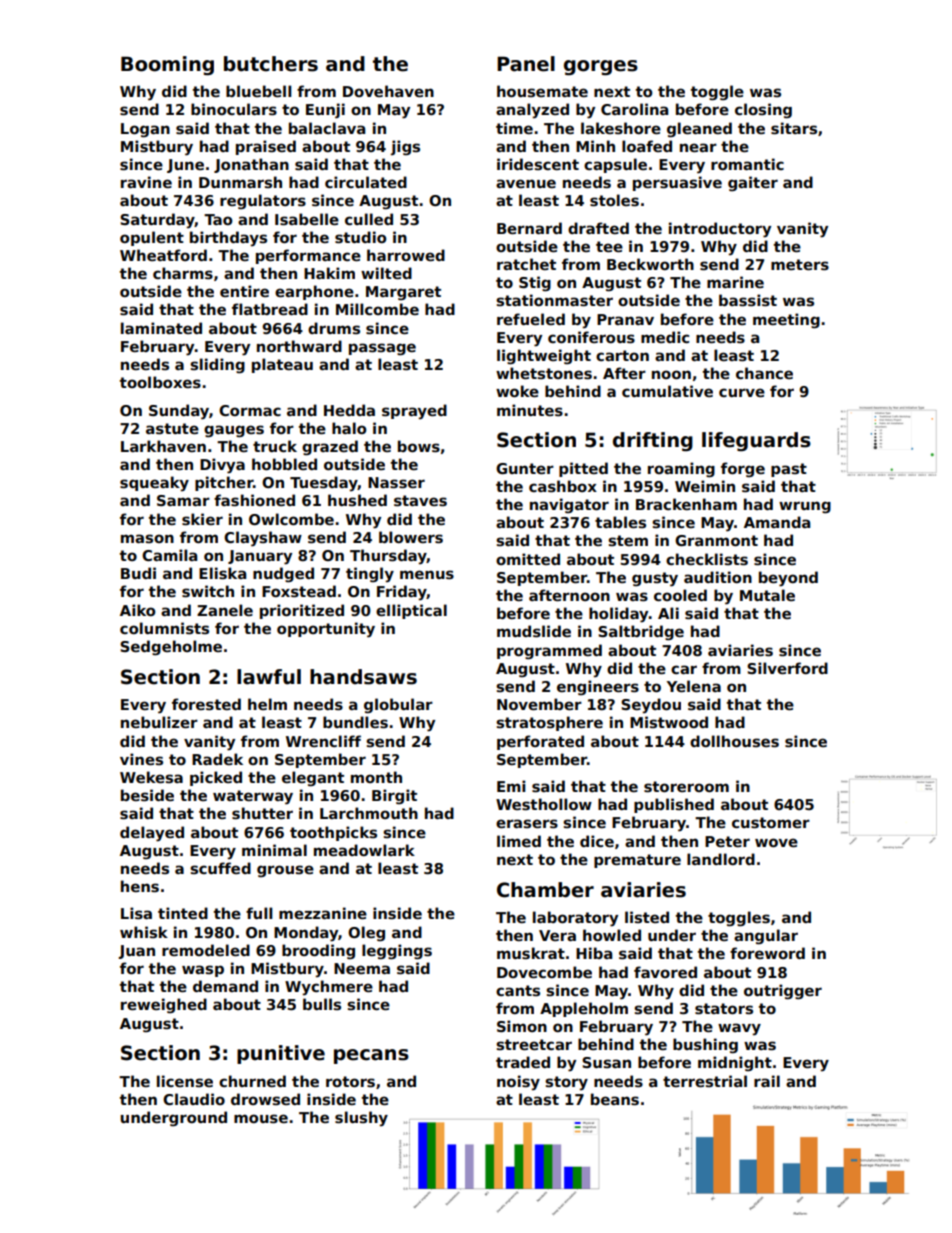 This page has width=952, height=1233. What do you see at coordinates (767, 953) in the page?
I see `foreword` at bounding box center [767, 953].
